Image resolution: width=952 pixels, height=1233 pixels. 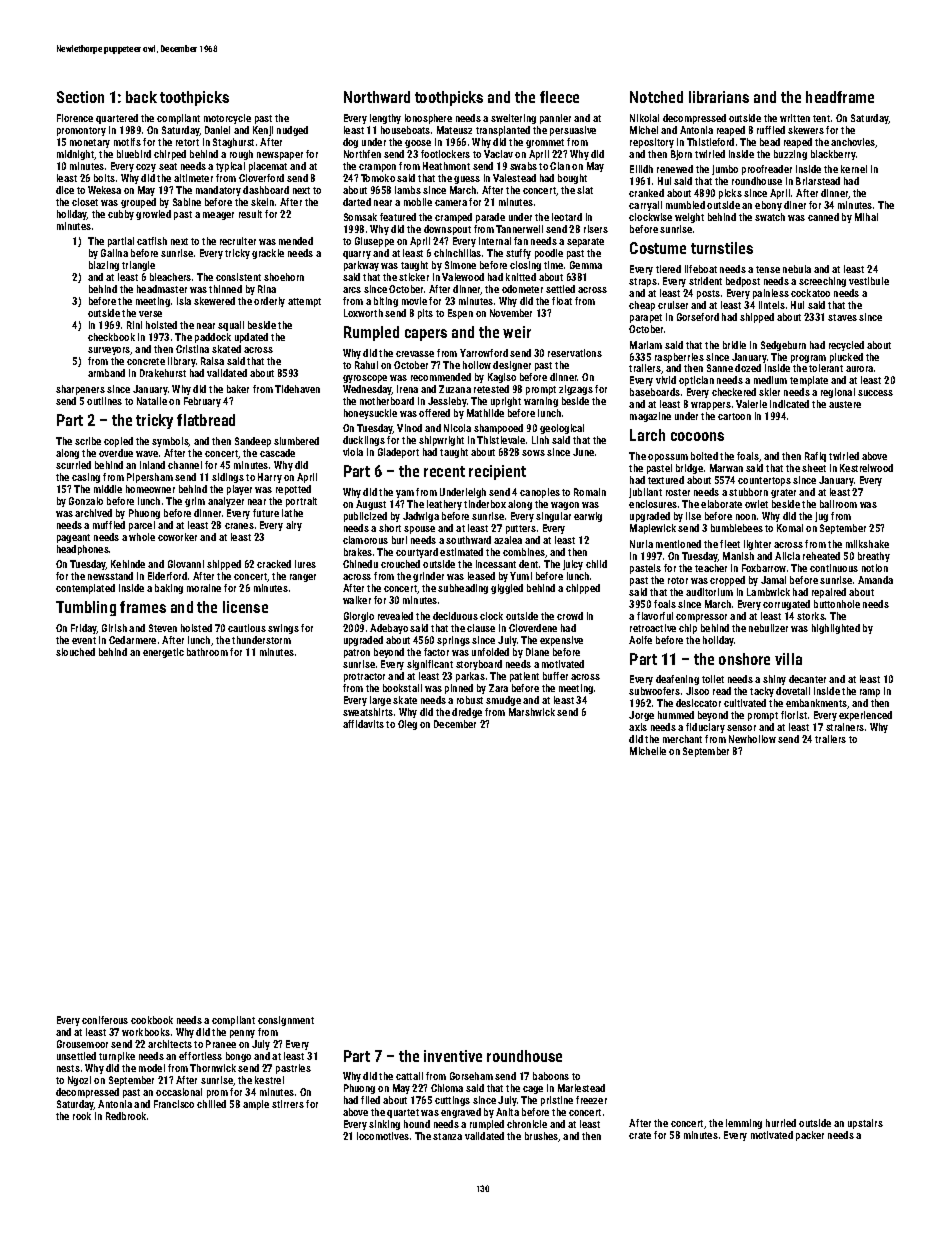 I want to click on coniferous, so click(x=105, y=1020).
